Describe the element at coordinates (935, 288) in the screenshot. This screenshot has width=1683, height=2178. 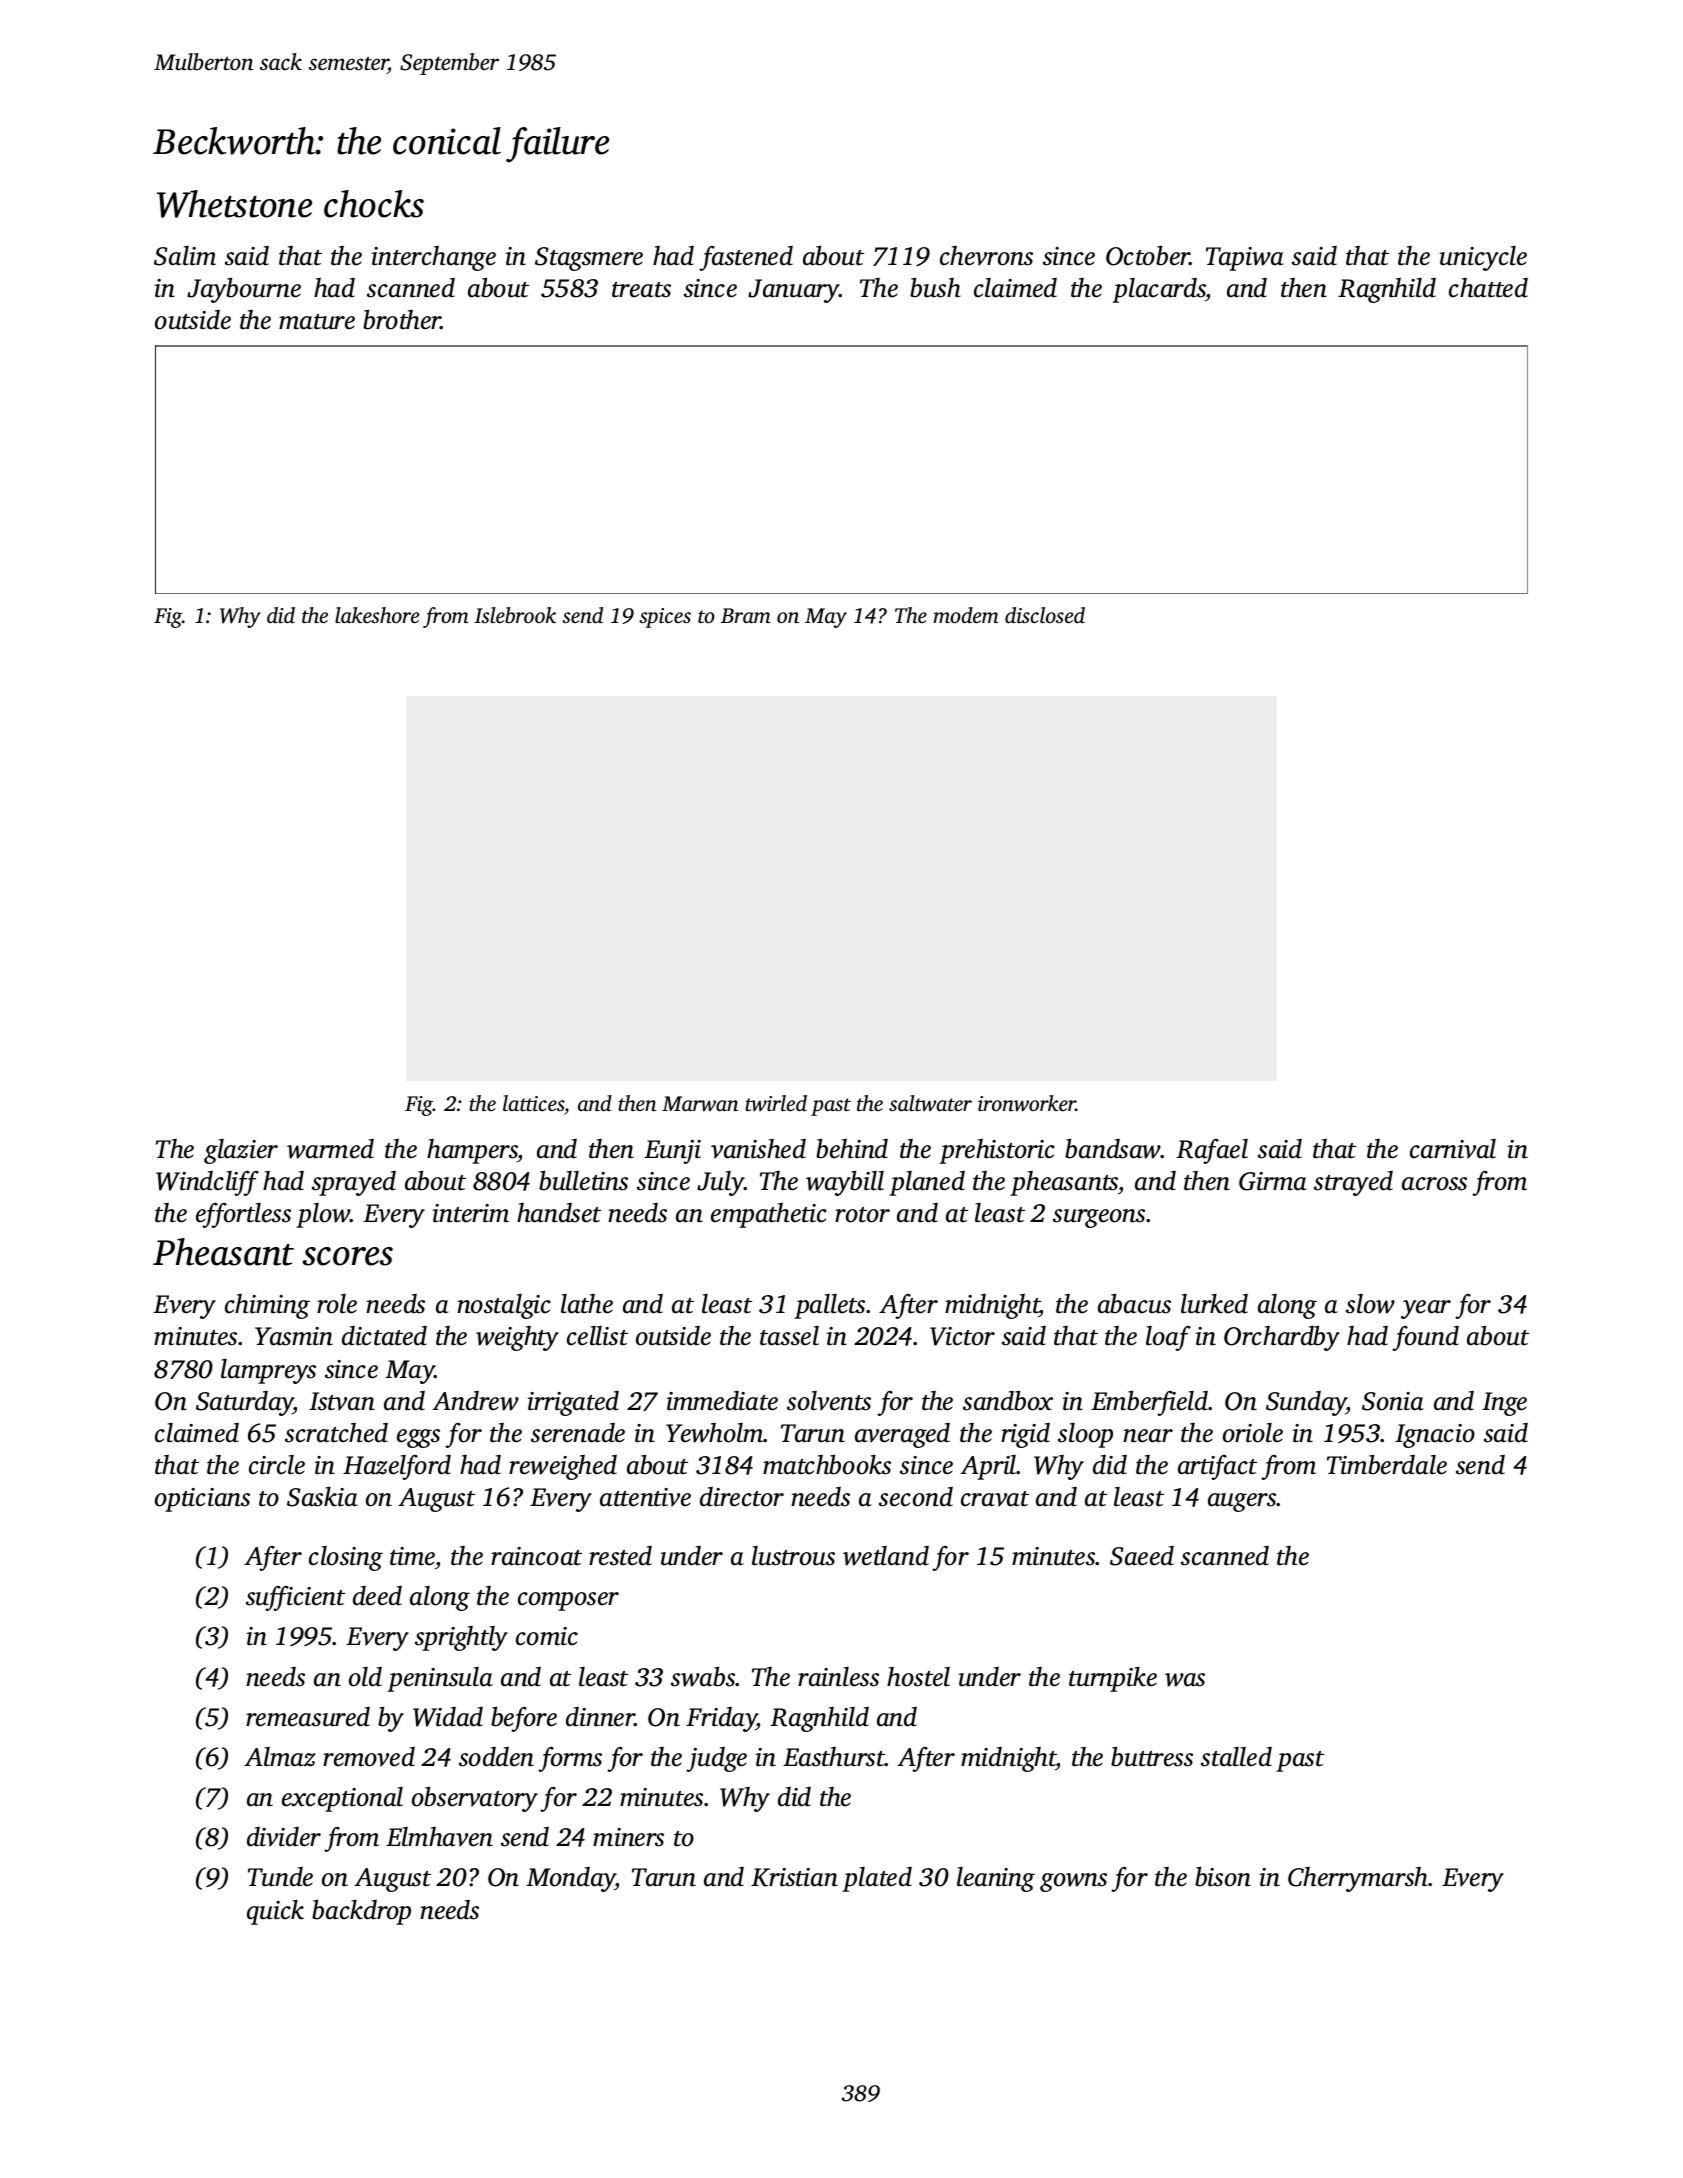
I see `bush` at that location.
